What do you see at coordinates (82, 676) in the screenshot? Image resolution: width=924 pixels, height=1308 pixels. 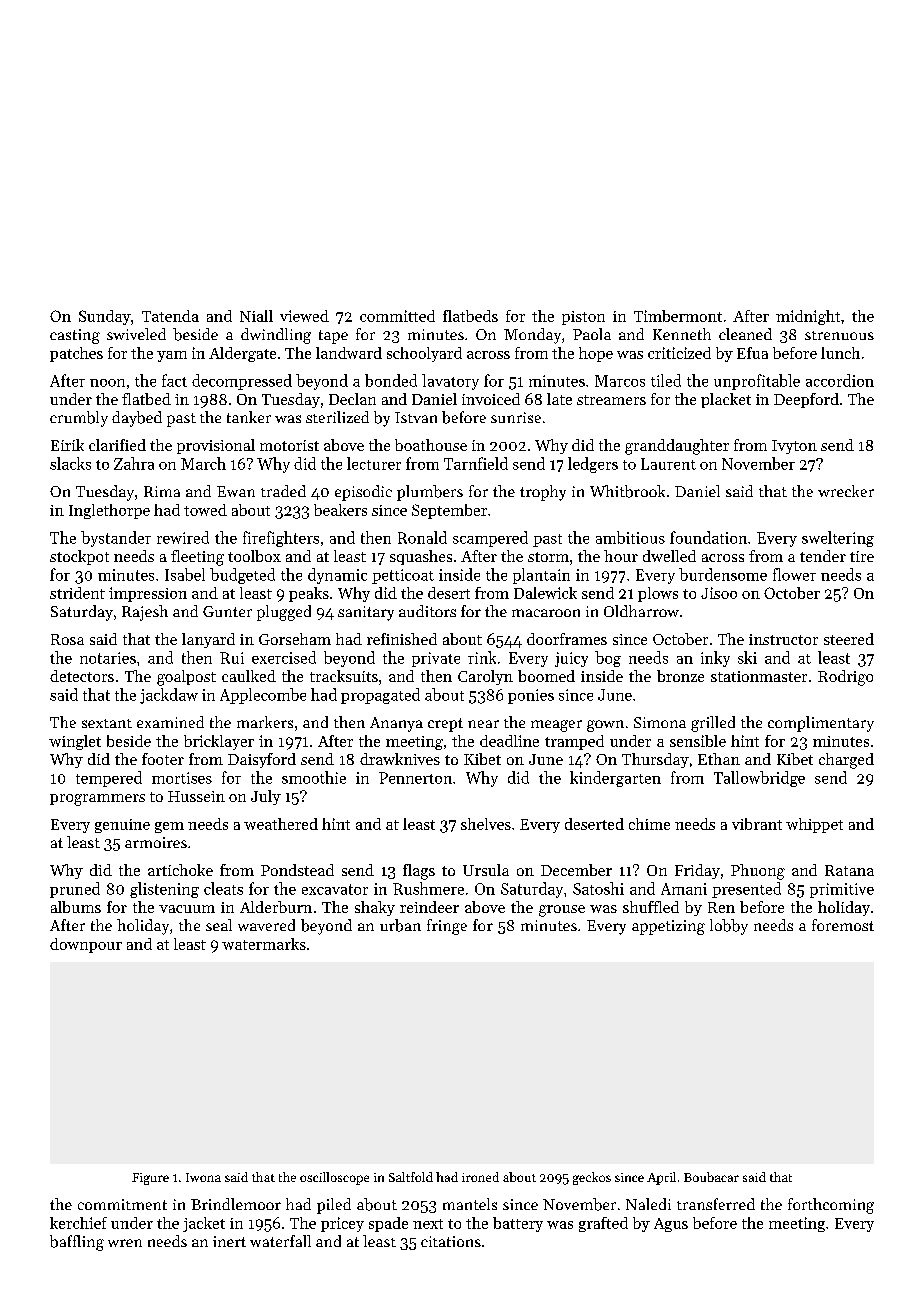 I see `detectors` at bounding box center [82, 676].
